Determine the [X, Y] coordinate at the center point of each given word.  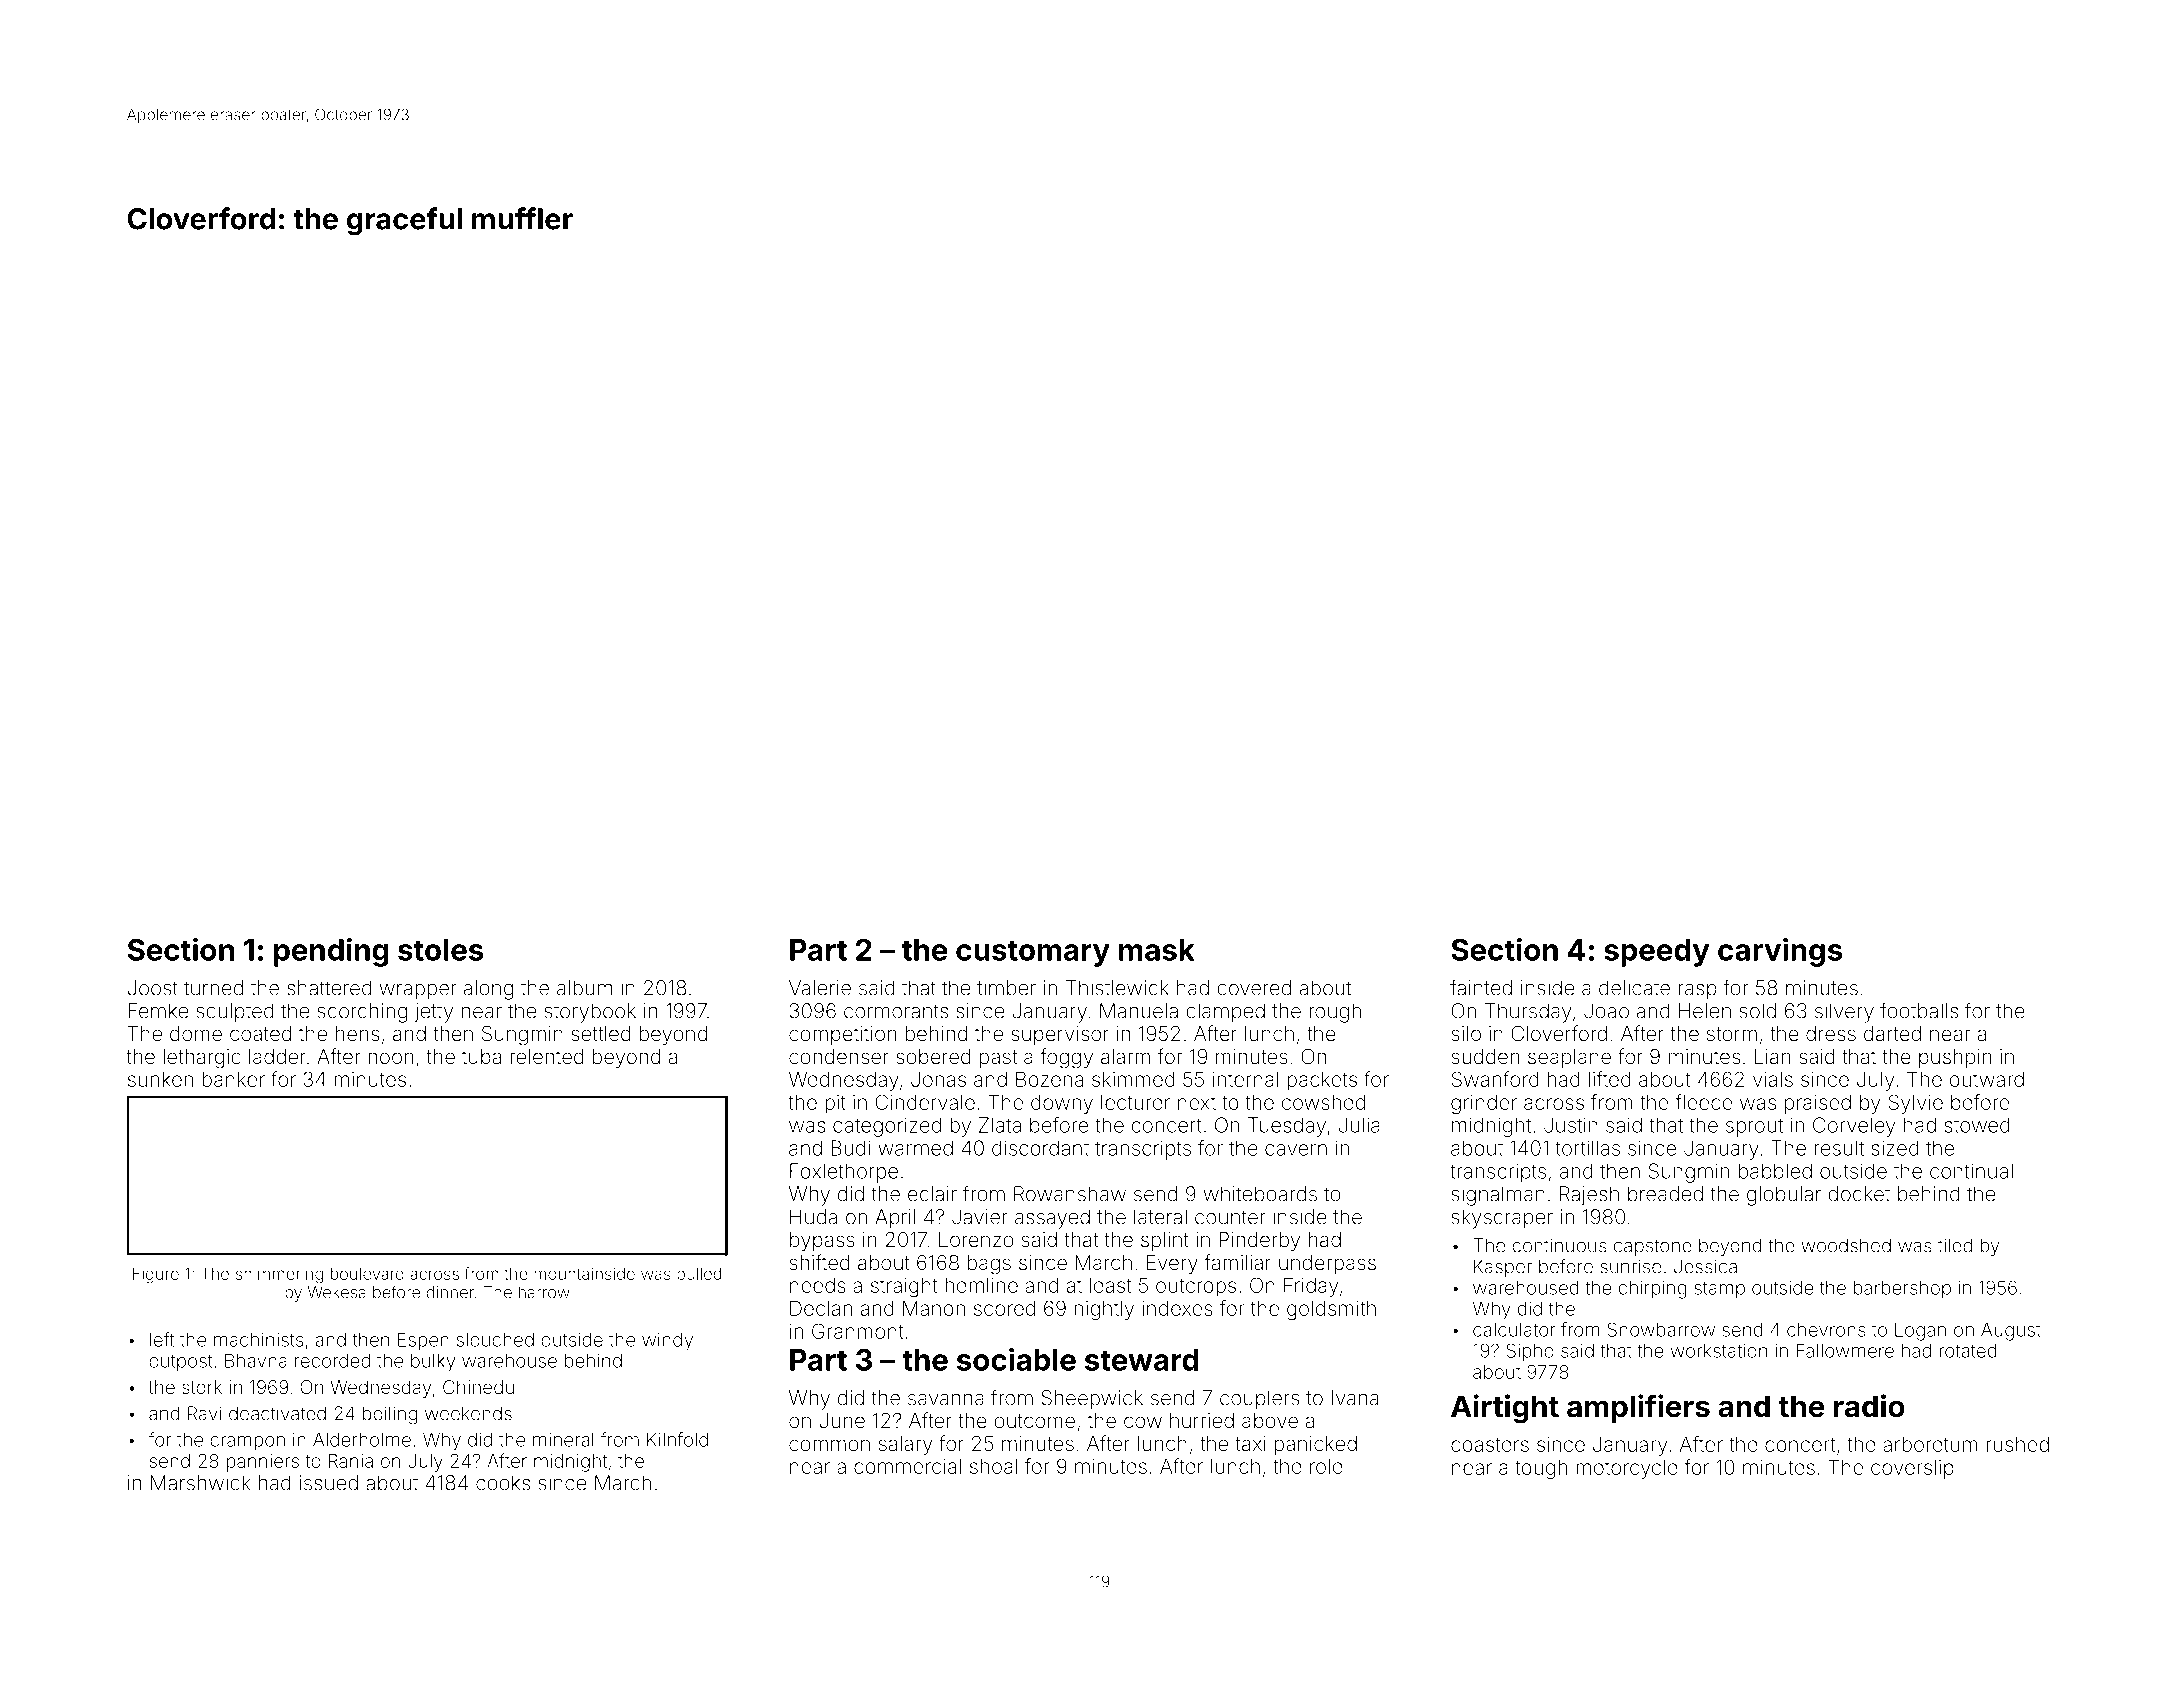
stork [202, 1387]
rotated [1968, 1351]
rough [1335, 1013]
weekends [468, 1413]
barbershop [1902, 1289]
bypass [822, 1242]
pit [835, 1104]
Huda [813, 1217]
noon [390, 1058]
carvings [1780, 952]
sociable [1016, 1359]
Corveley [1854, 1127]
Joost [153, 988]
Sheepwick [1092, 1399]
